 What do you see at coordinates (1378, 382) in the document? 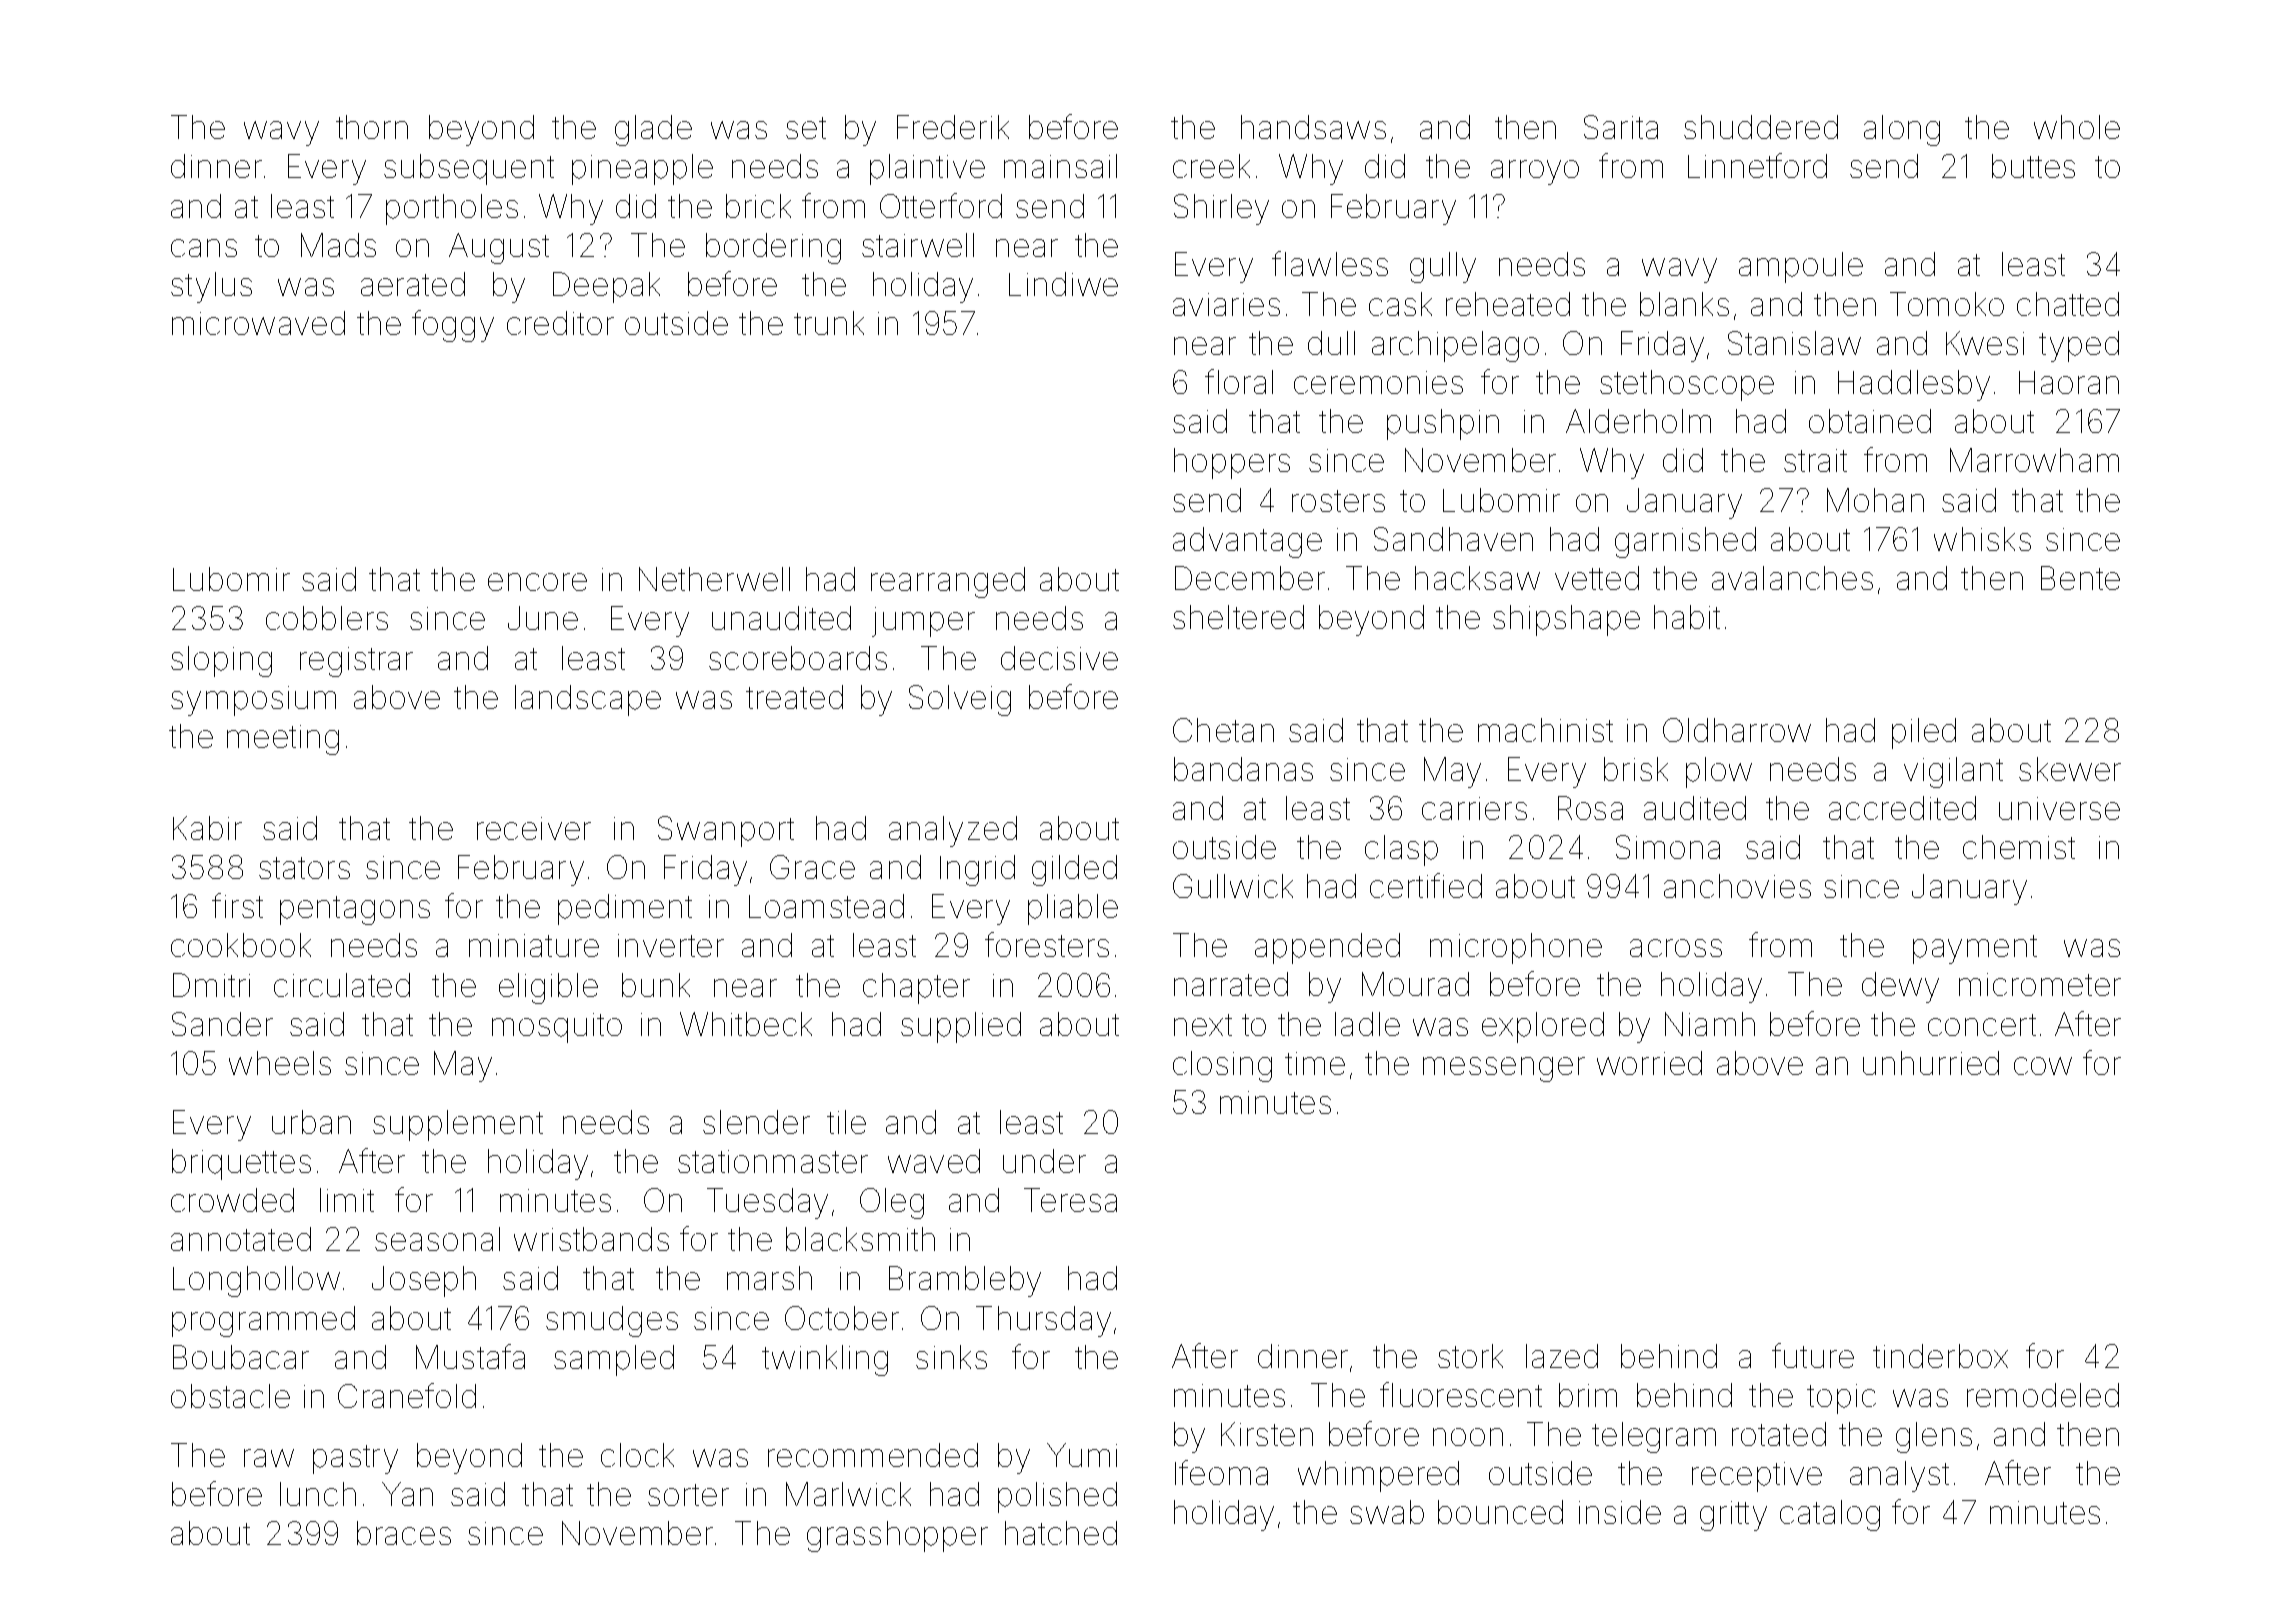
I see `ceremonies` at bounding box center [1378, 382].
